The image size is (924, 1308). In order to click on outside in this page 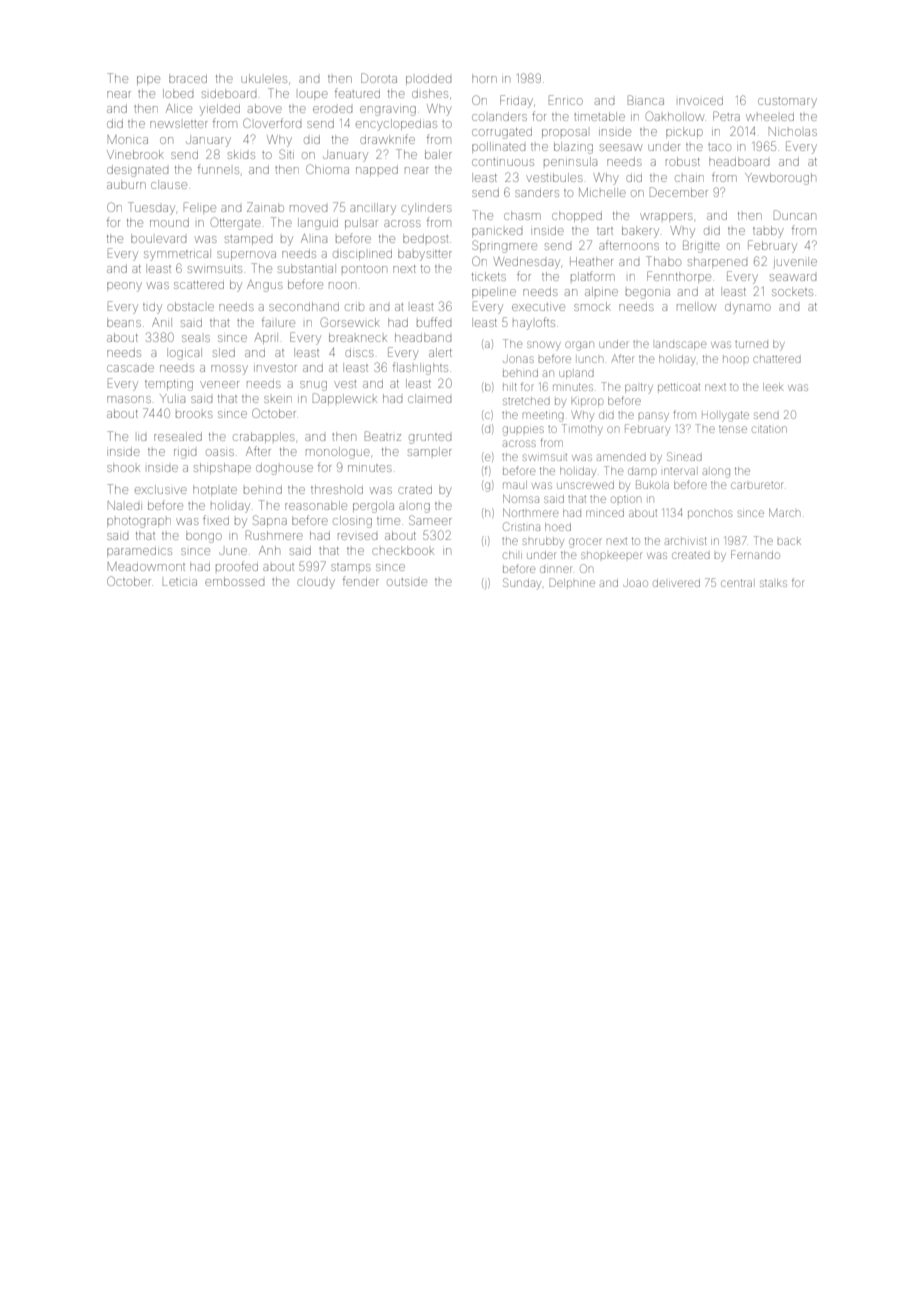, I will do `click(407, 582)`.
